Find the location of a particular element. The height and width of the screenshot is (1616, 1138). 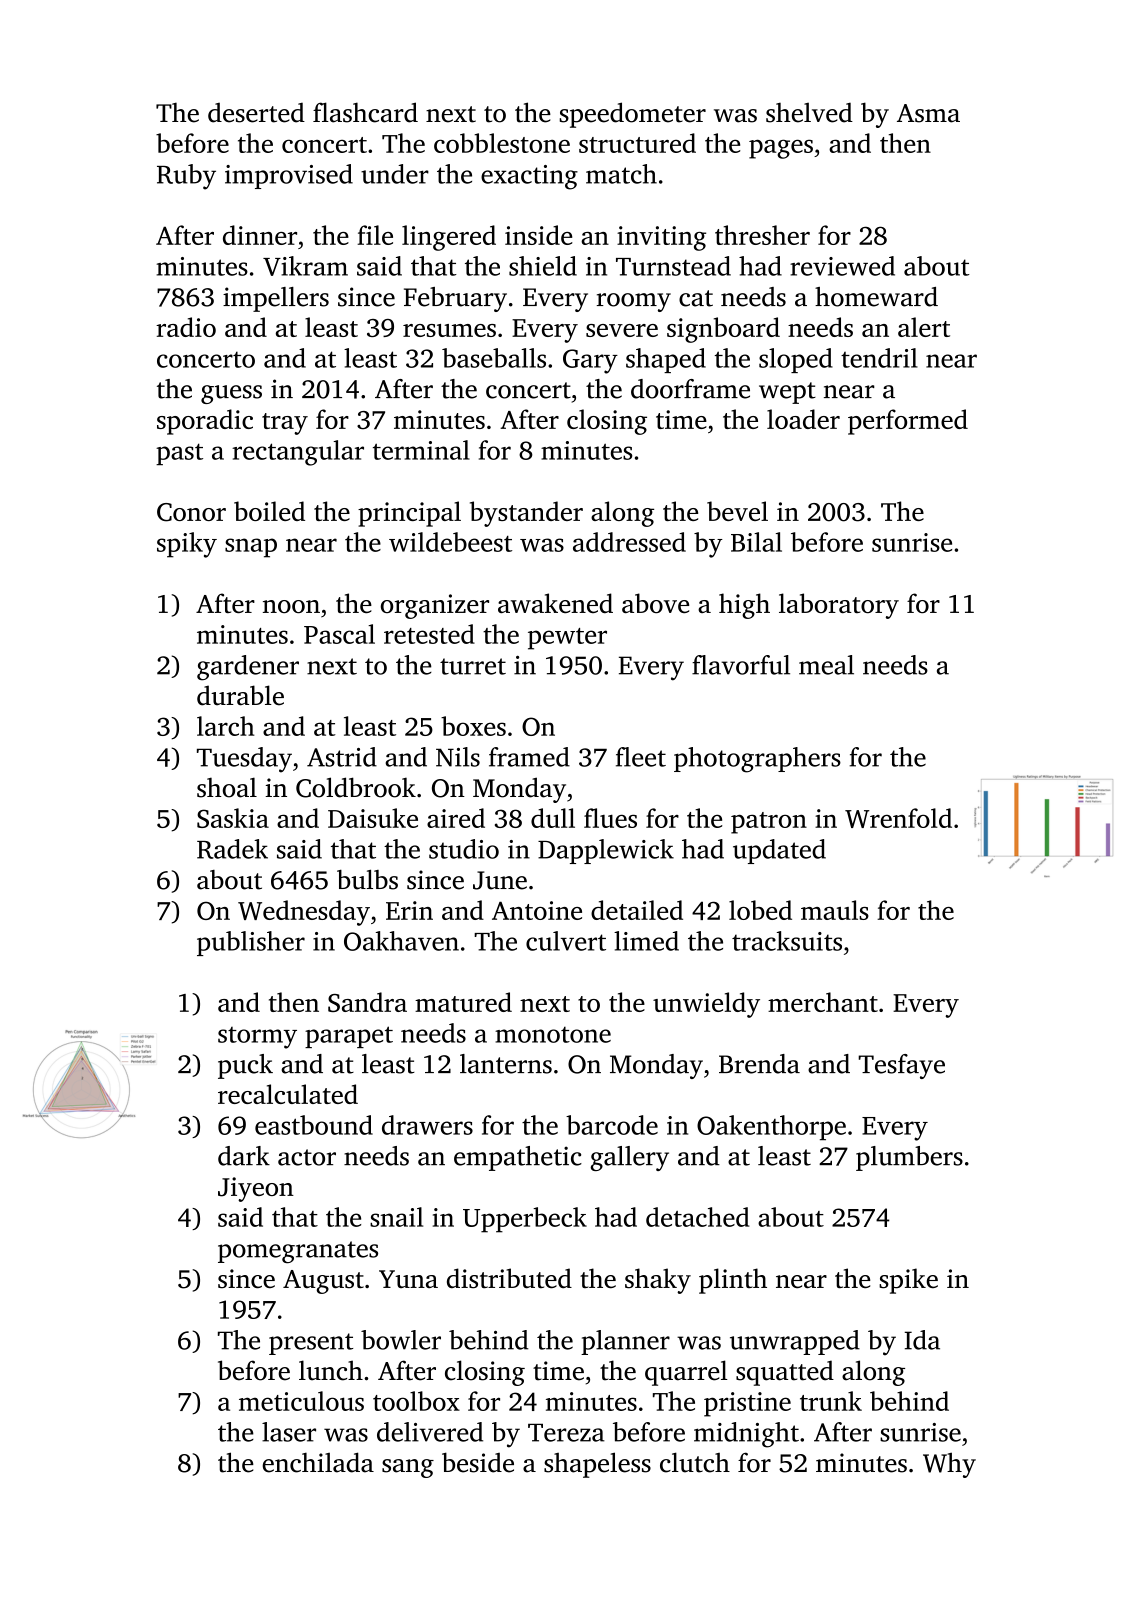

stormy is located at coordinates (257, 1038).
